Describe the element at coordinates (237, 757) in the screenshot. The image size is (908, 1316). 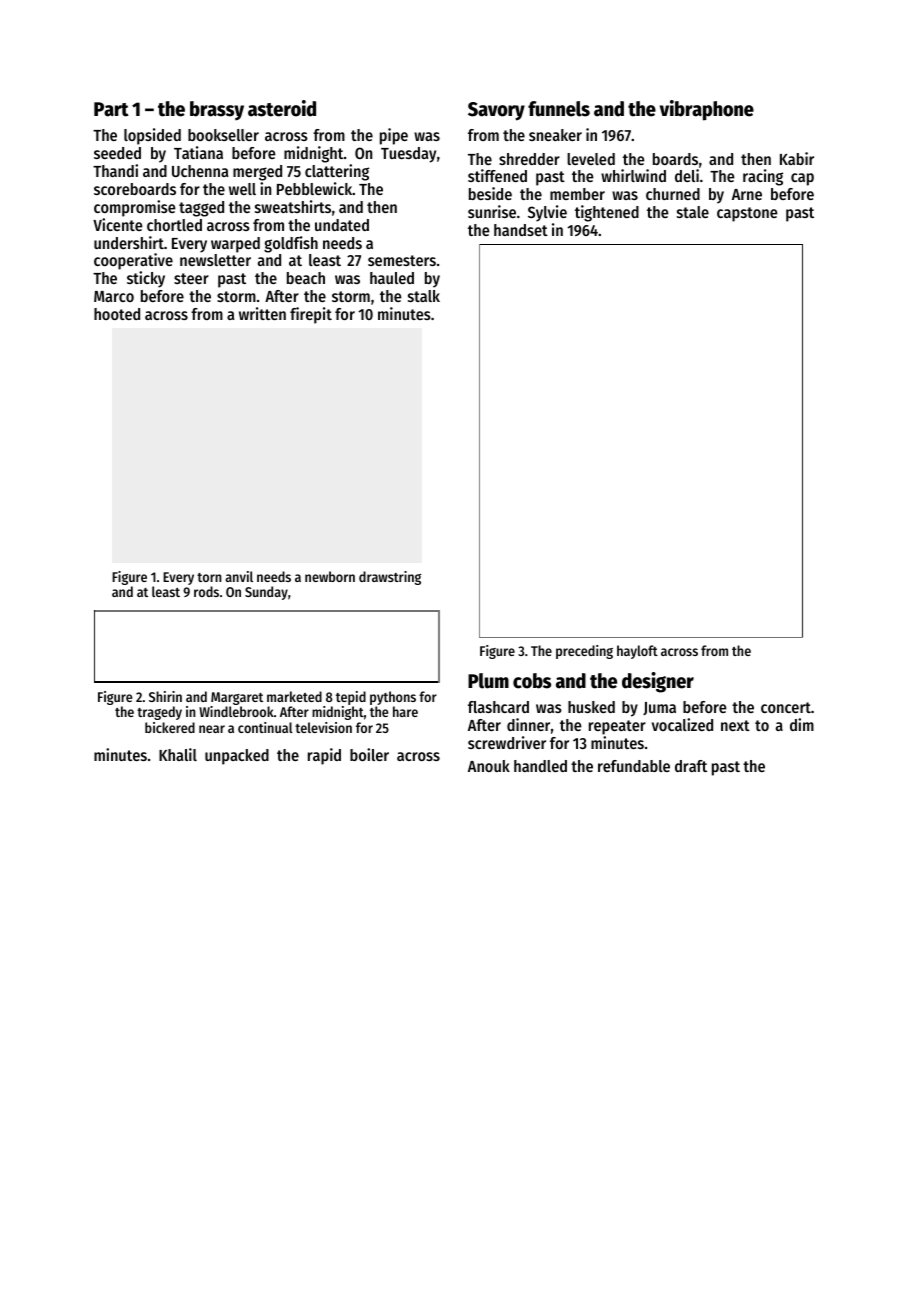
I see `unpacked` at that location.
